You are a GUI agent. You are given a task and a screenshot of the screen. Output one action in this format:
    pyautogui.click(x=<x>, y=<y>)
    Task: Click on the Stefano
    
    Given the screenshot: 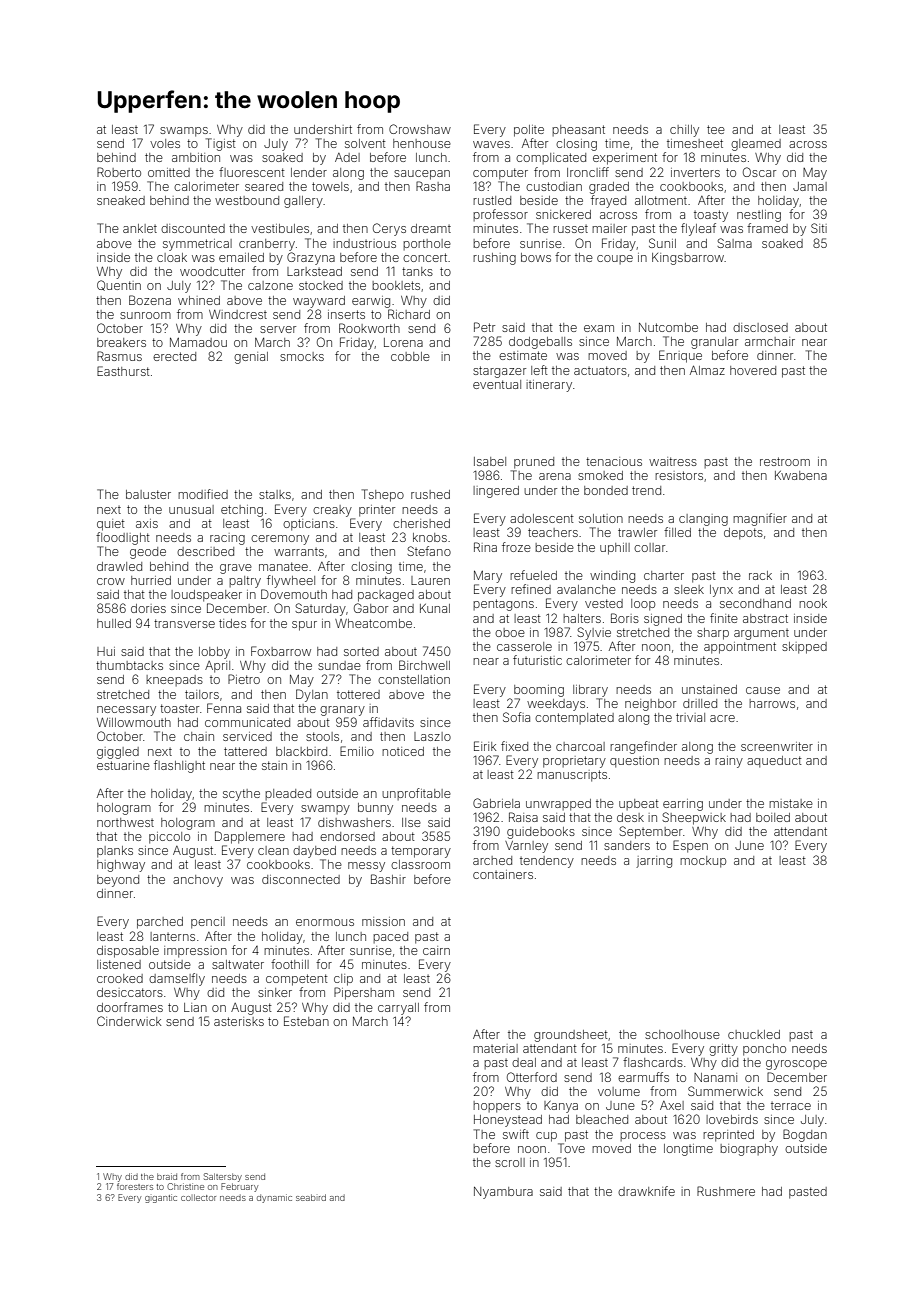 What is the action you would take?
    pyautogui.click(x=429, y=551)
